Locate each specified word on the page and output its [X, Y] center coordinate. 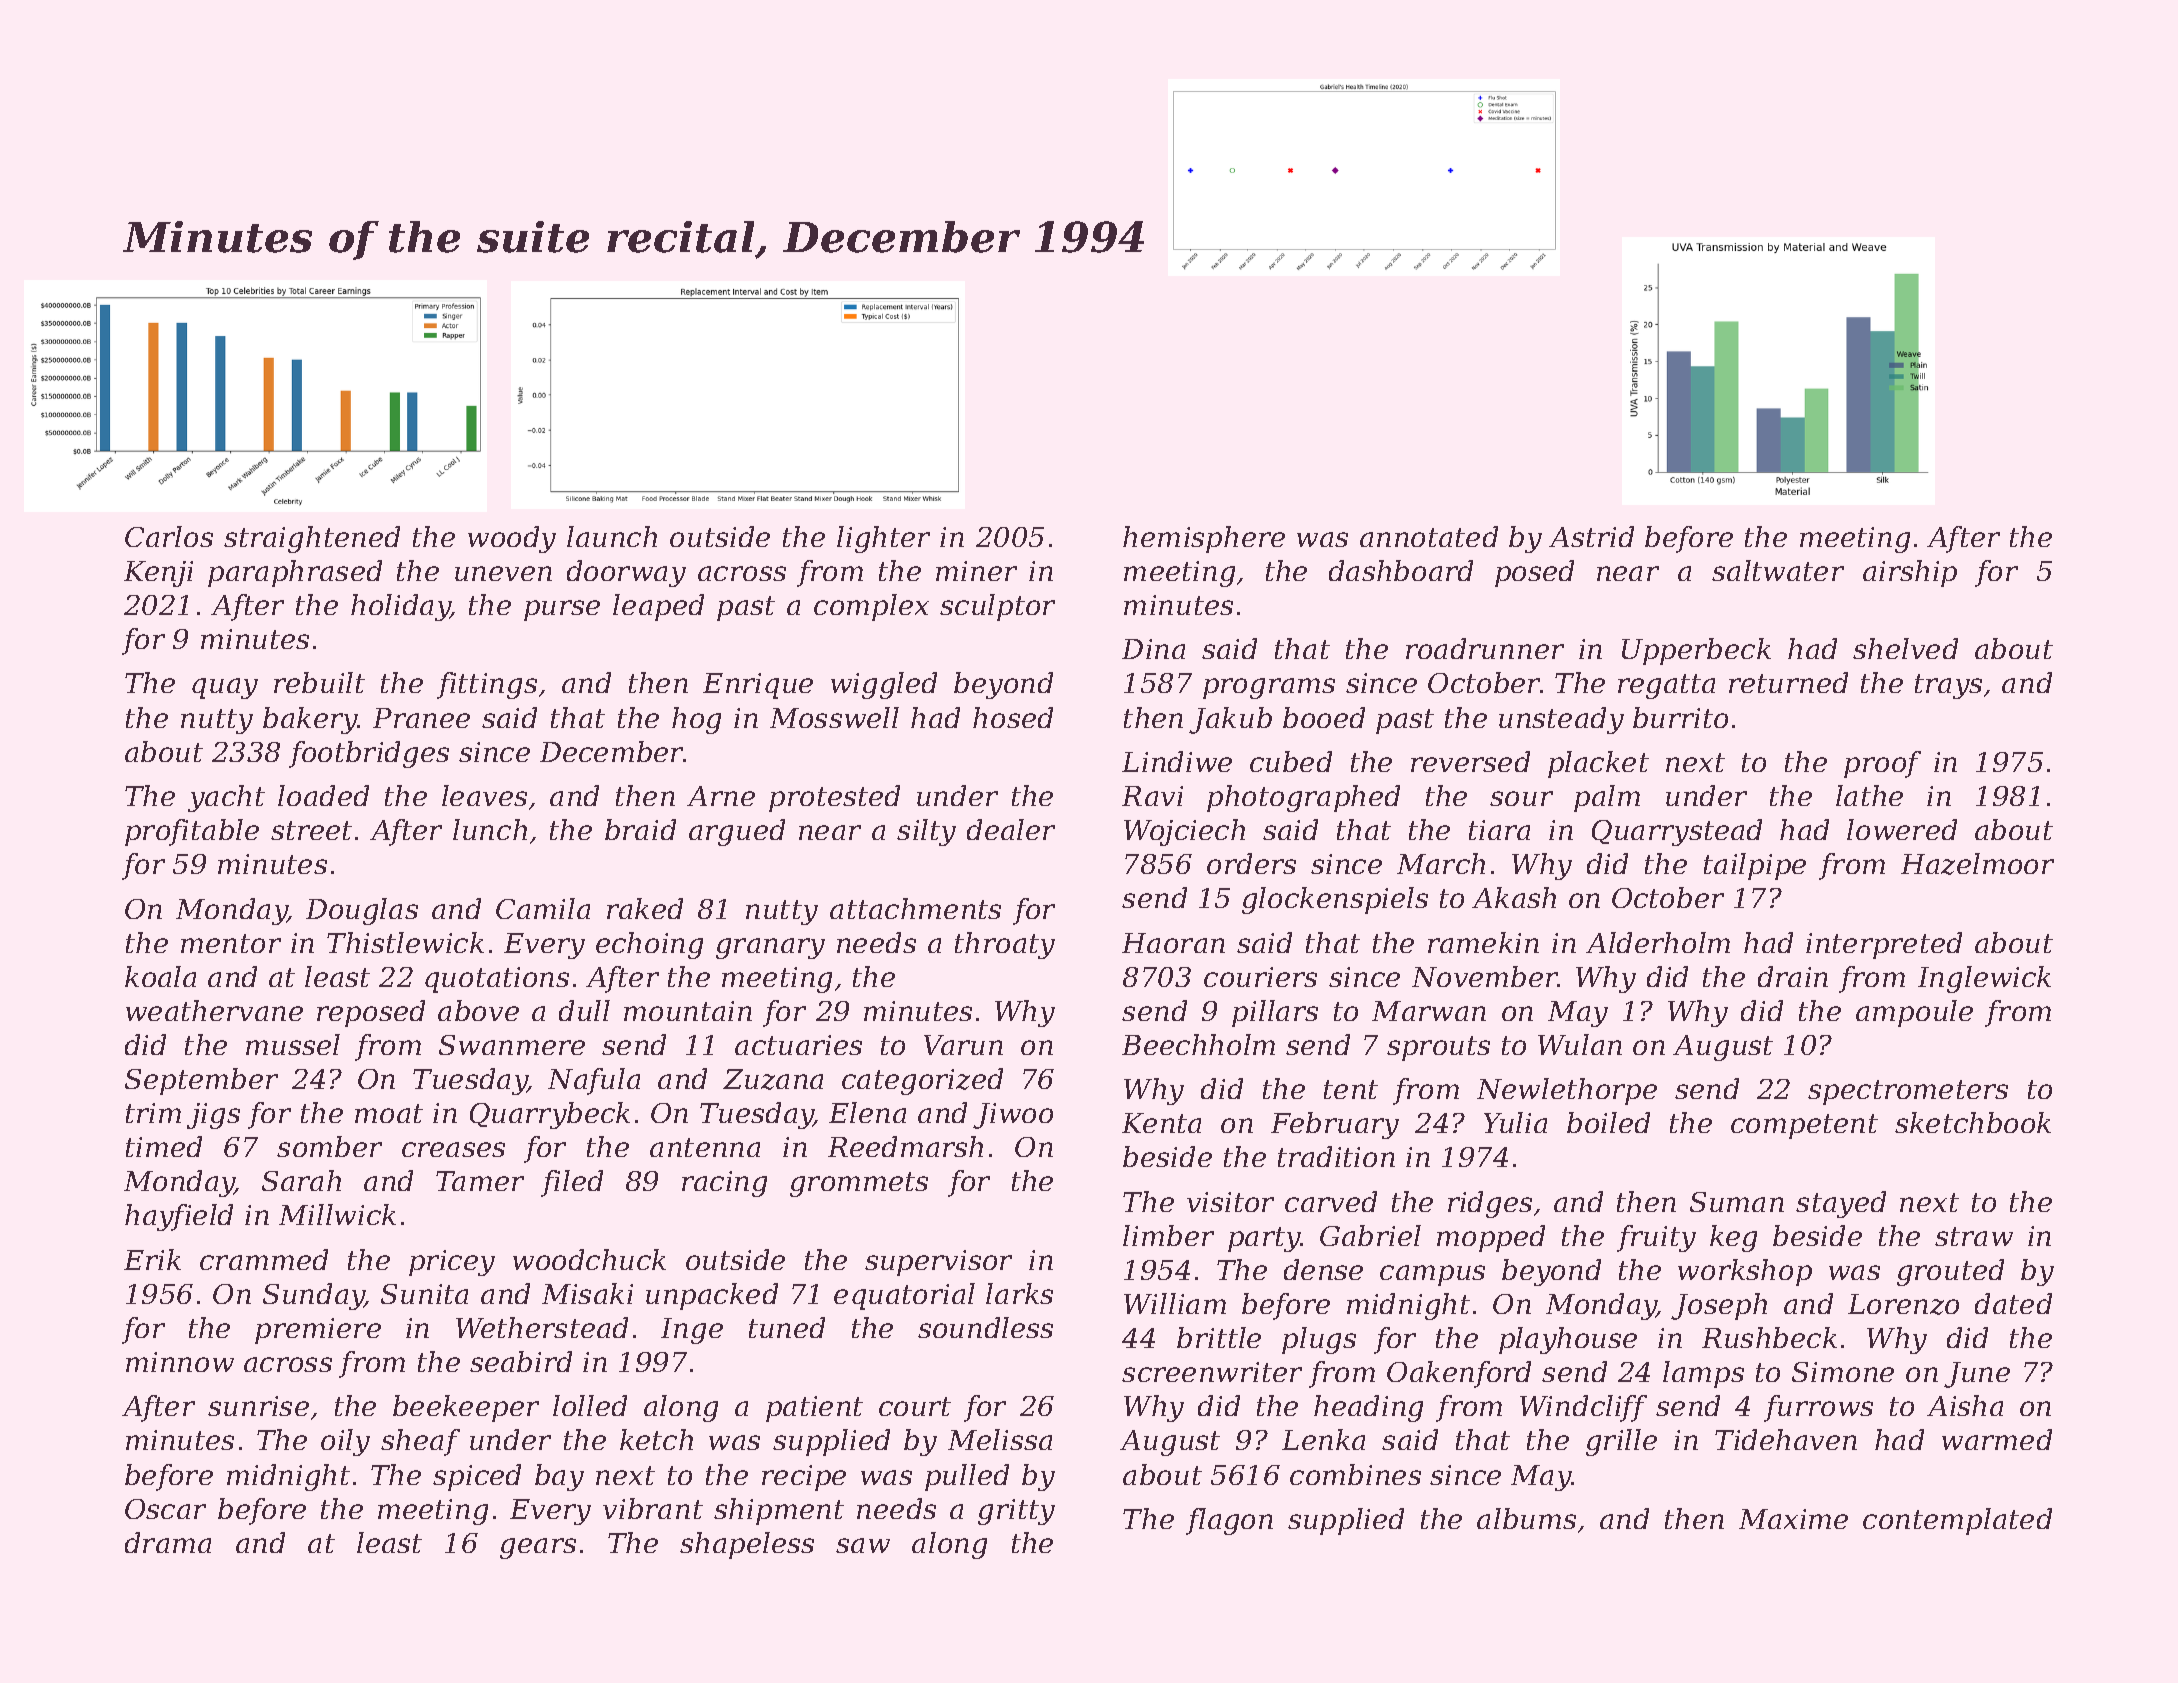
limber [1168, 1235]
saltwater [1778, 570]
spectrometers [1908, 1092]
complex [871, 607]
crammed [264, 1259]
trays [1948, 686]
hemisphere [1204, 539]
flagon [1229, 1521]
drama [168, 1542]
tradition [1336, 1156]
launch [612, 536]
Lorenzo [1903, 1304]
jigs [213, 1116]
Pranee [421, 718]
